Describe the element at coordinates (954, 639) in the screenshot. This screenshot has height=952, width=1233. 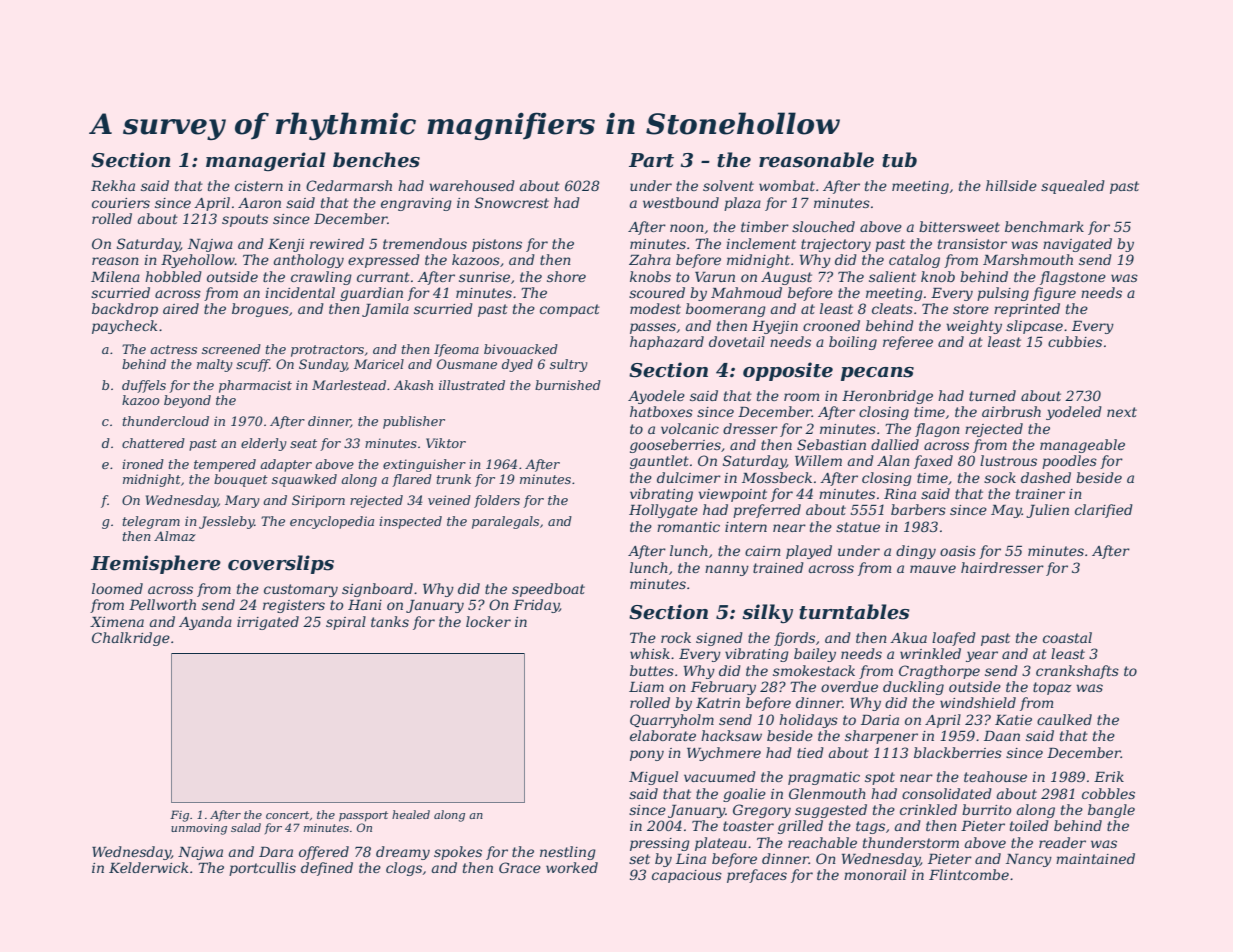
I see `loafed` at that location.
